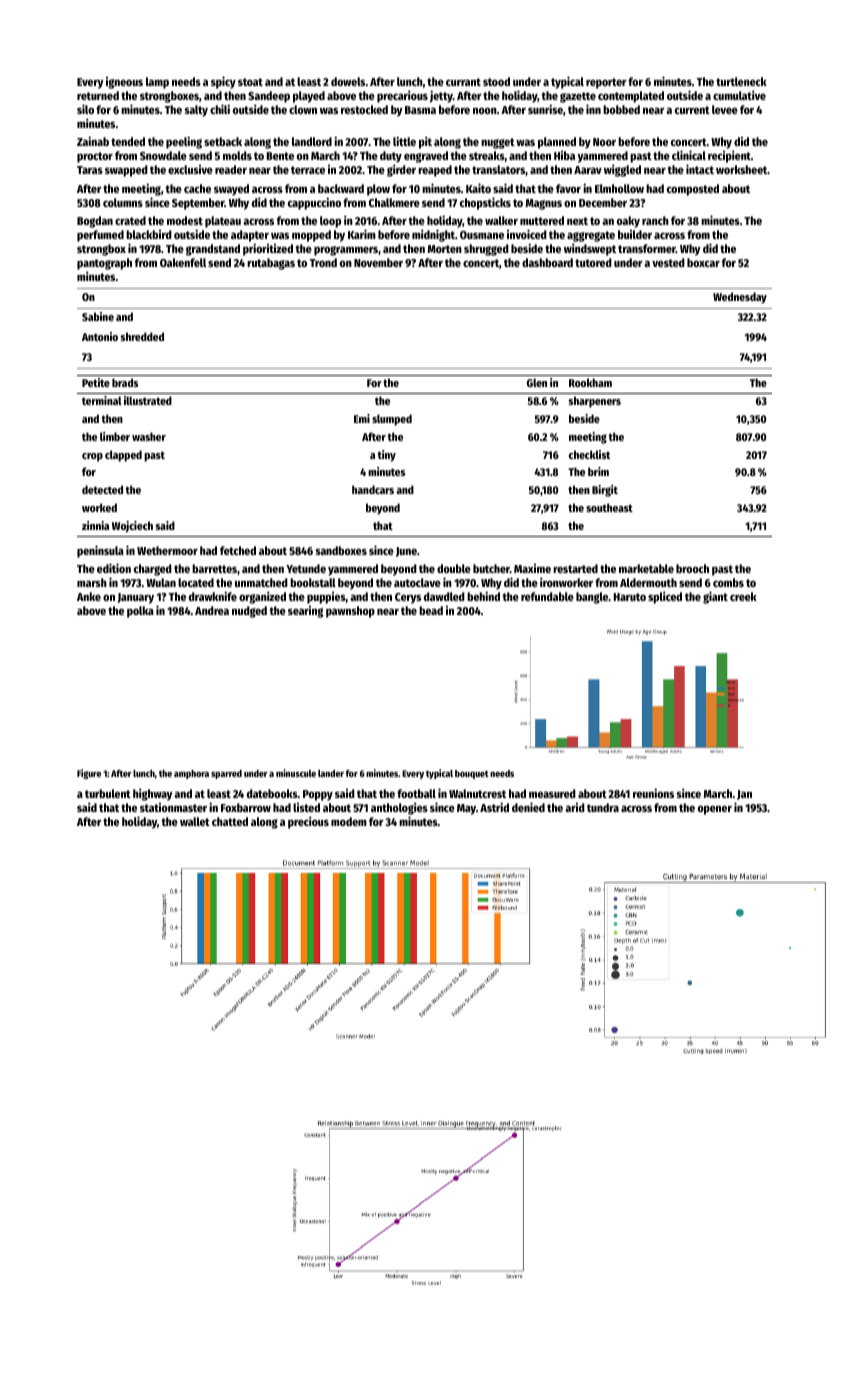 The height and width of the page is (1400, 849). I want to click on wallet, so click(195, 821).
